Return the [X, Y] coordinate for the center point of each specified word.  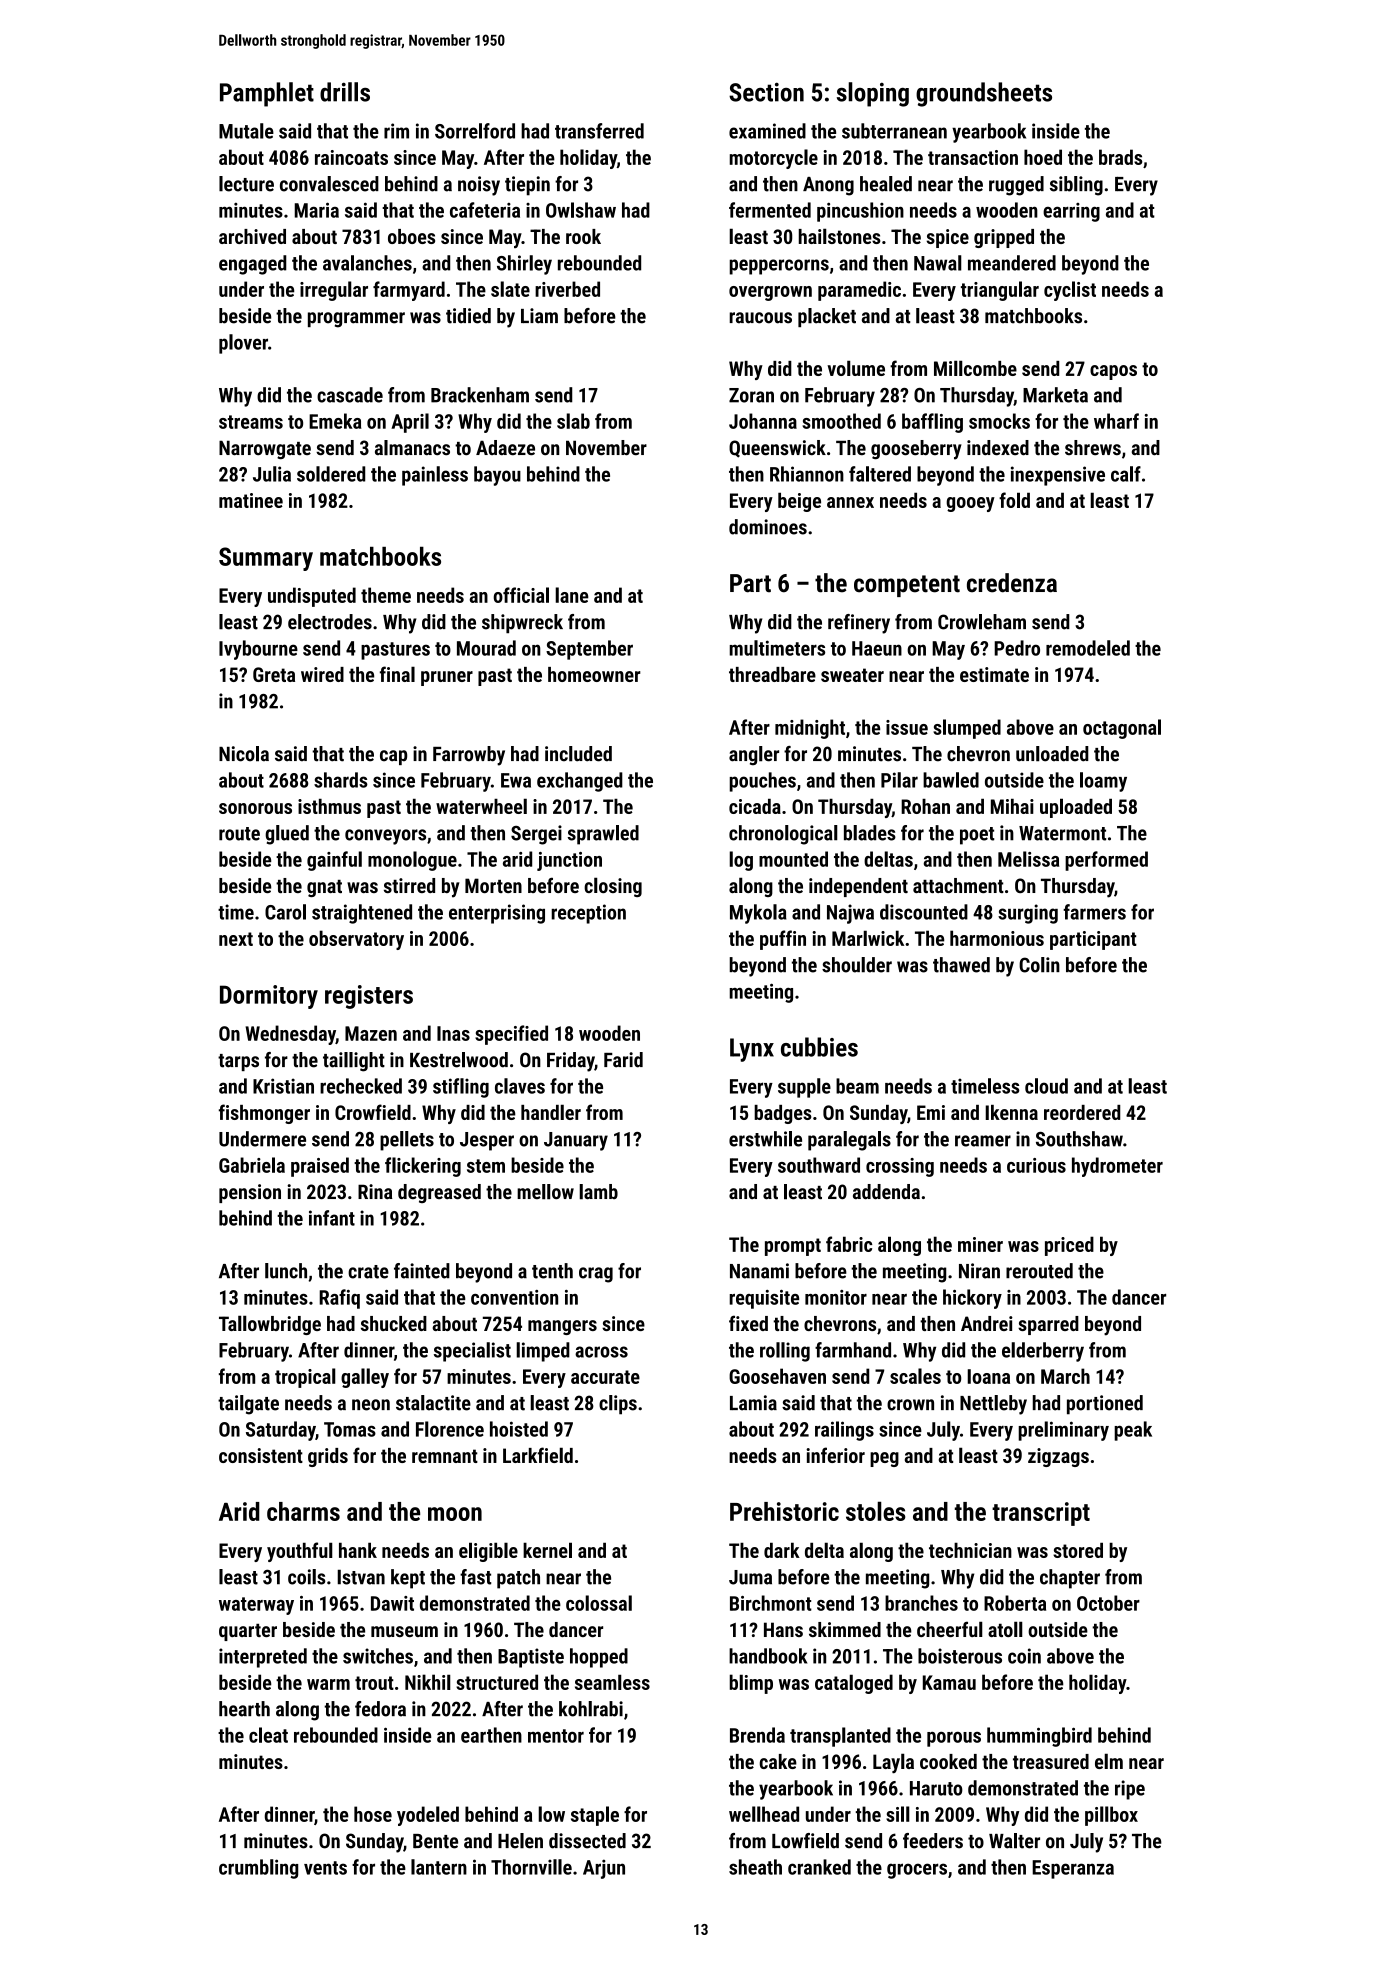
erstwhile [765, 1139]
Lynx [752, 1050]
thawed [961, 965]
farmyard [409, 291]
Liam [539, 316]
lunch [286, 1271]
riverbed [567, 289]
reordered [1082, 1112]
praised [320, 1167]
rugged [1016, 186]
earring [1071, 212]
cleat [268, 1735]
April [410, 423]
